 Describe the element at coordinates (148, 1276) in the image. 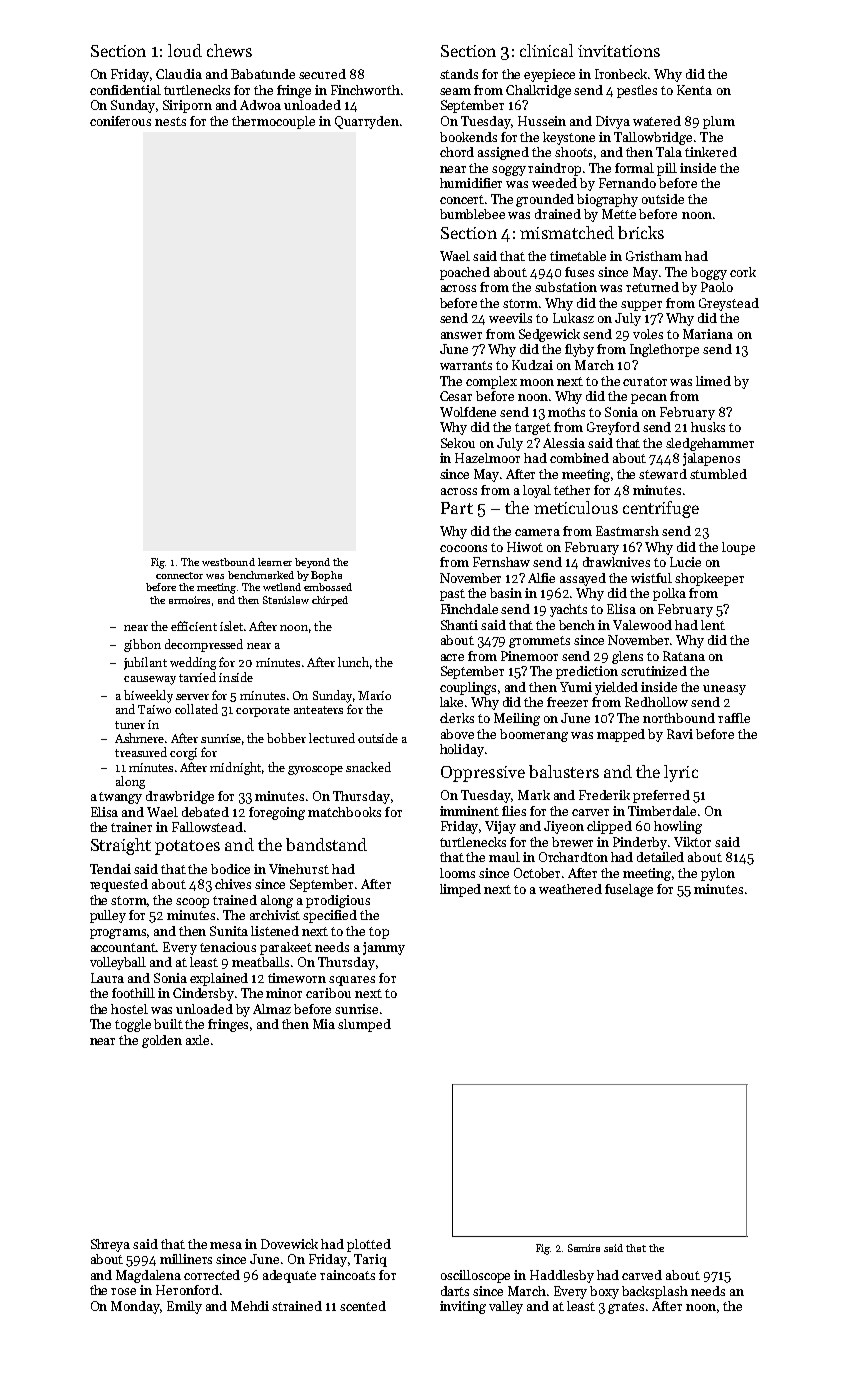

I see `Magdalena` at that location.
